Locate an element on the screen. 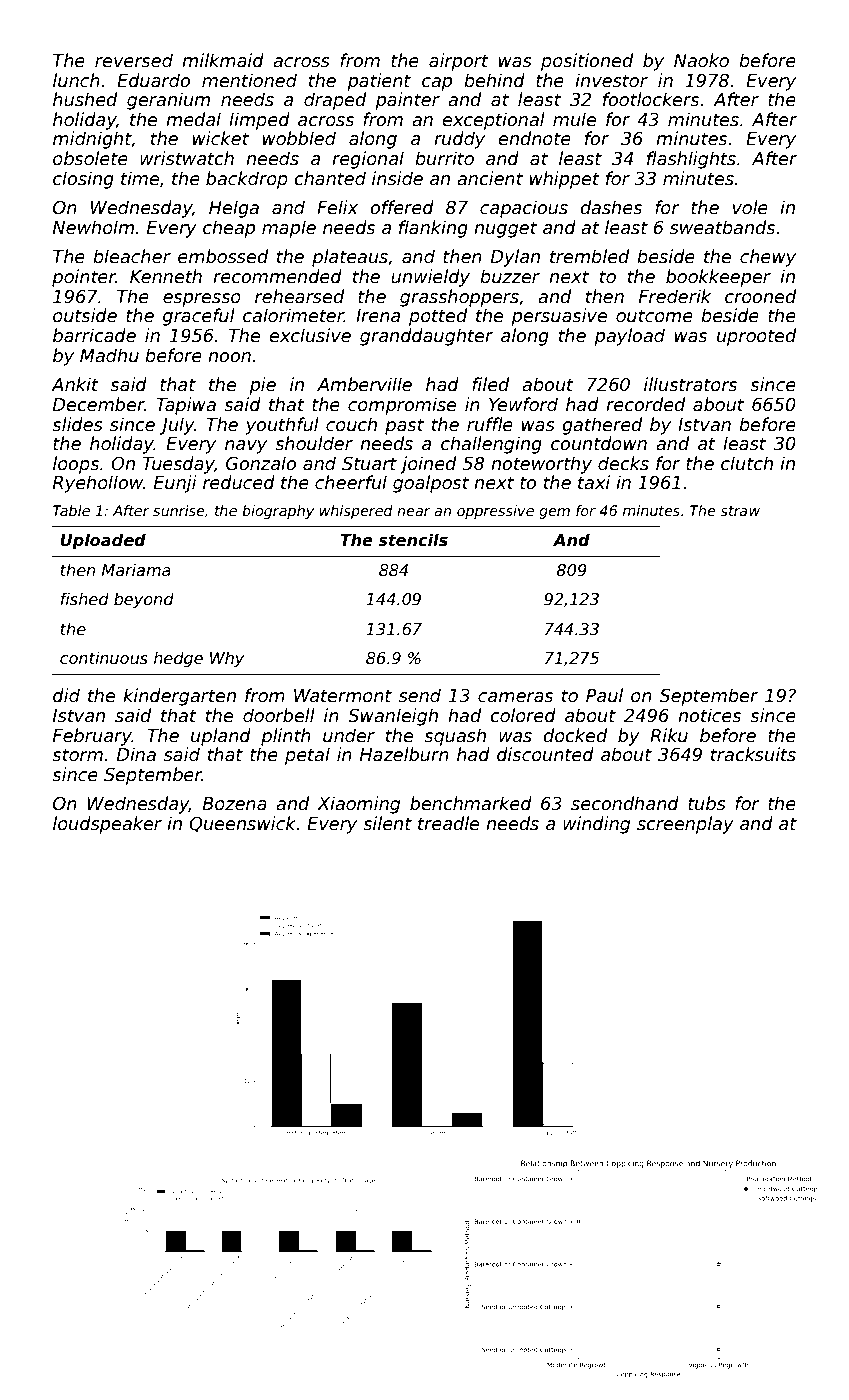 The width and height of the screenshot is (849, 1400). continuous is located at coordinates (104, 657).
